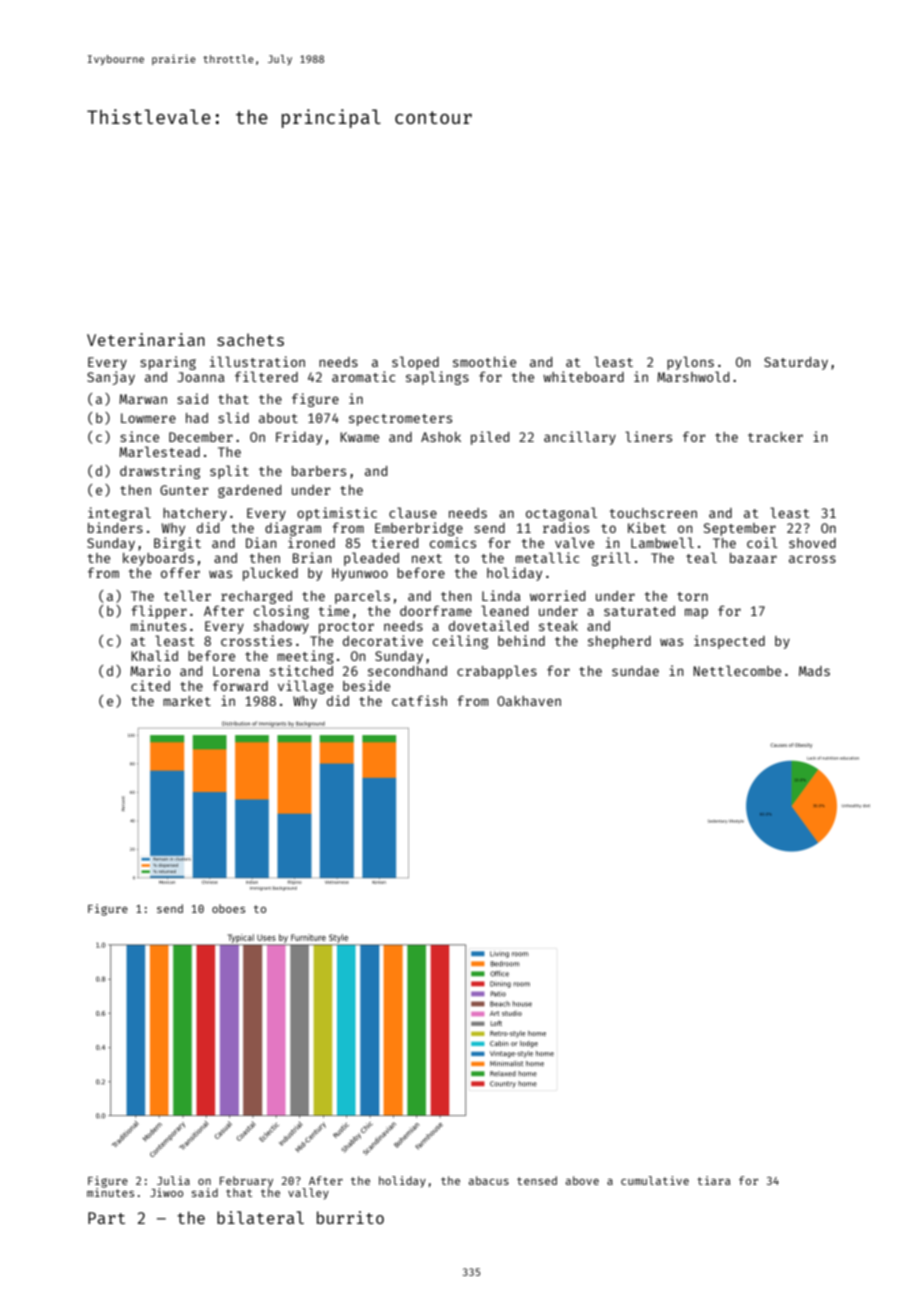 Image resolution: width=924 pixels, height=1308 pixels. I want to click on liners, so click(648, 436).
